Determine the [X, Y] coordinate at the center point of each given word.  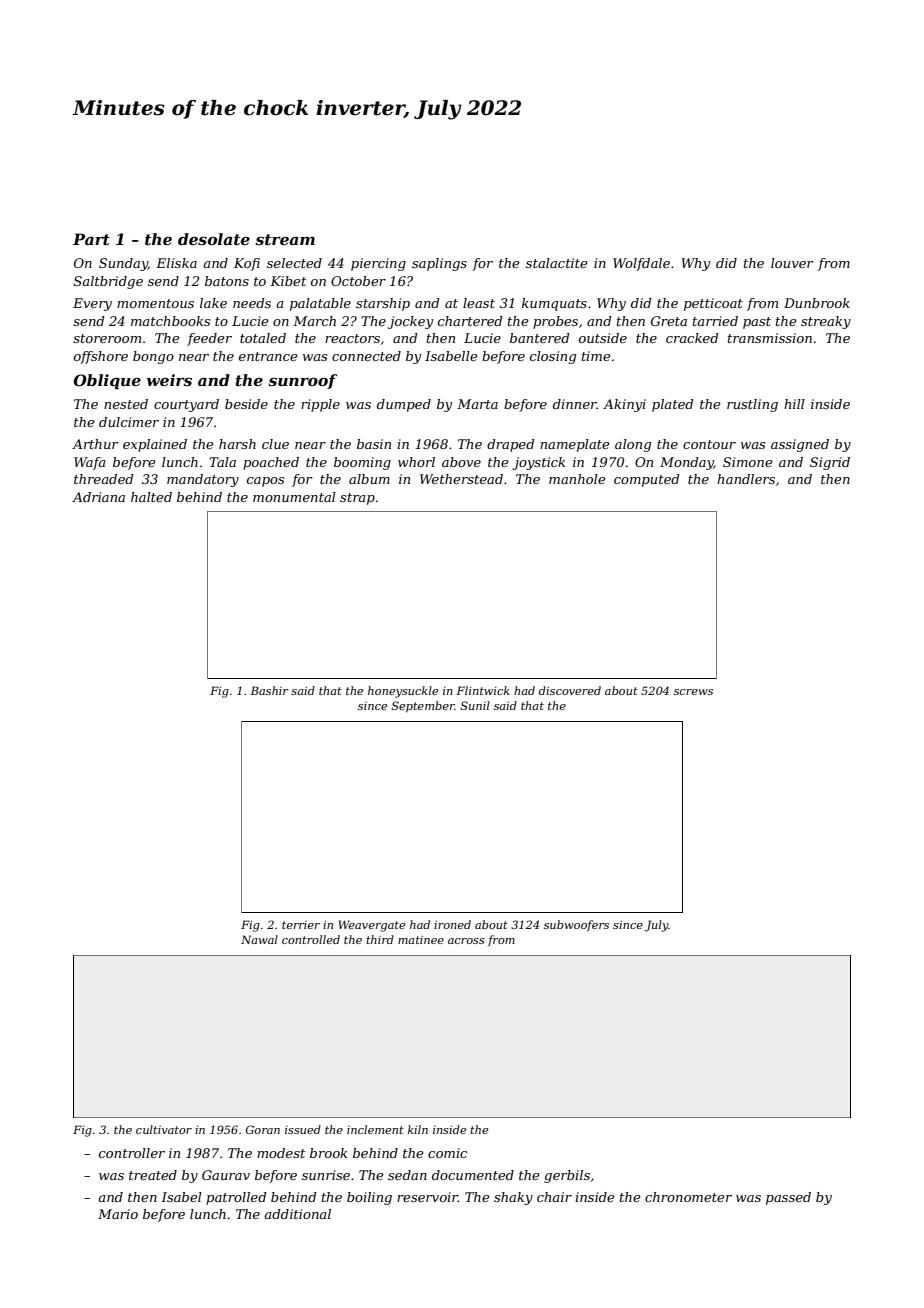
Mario [118, 1214]
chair [554, 1197]
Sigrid [830, 463]
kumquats [554, 304]
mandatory [203, 480]
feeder [209, 339]
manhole [577, 479]
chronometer [688, 1197]
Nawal [259, 939]
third [380, 939]
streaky [826, 322]
